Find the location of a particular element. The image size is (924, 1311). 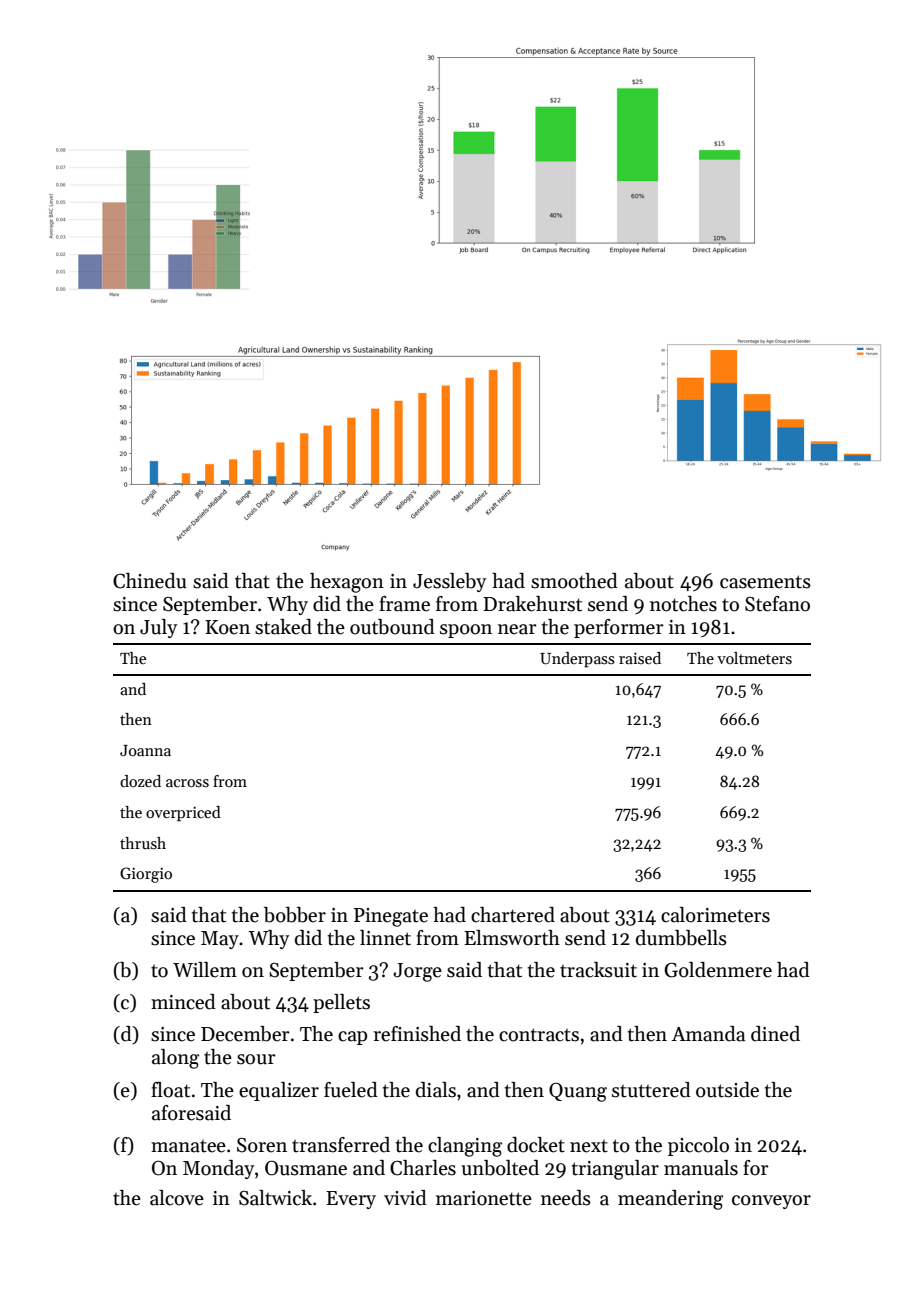

Joanna is located at coordinates (145, 750).
